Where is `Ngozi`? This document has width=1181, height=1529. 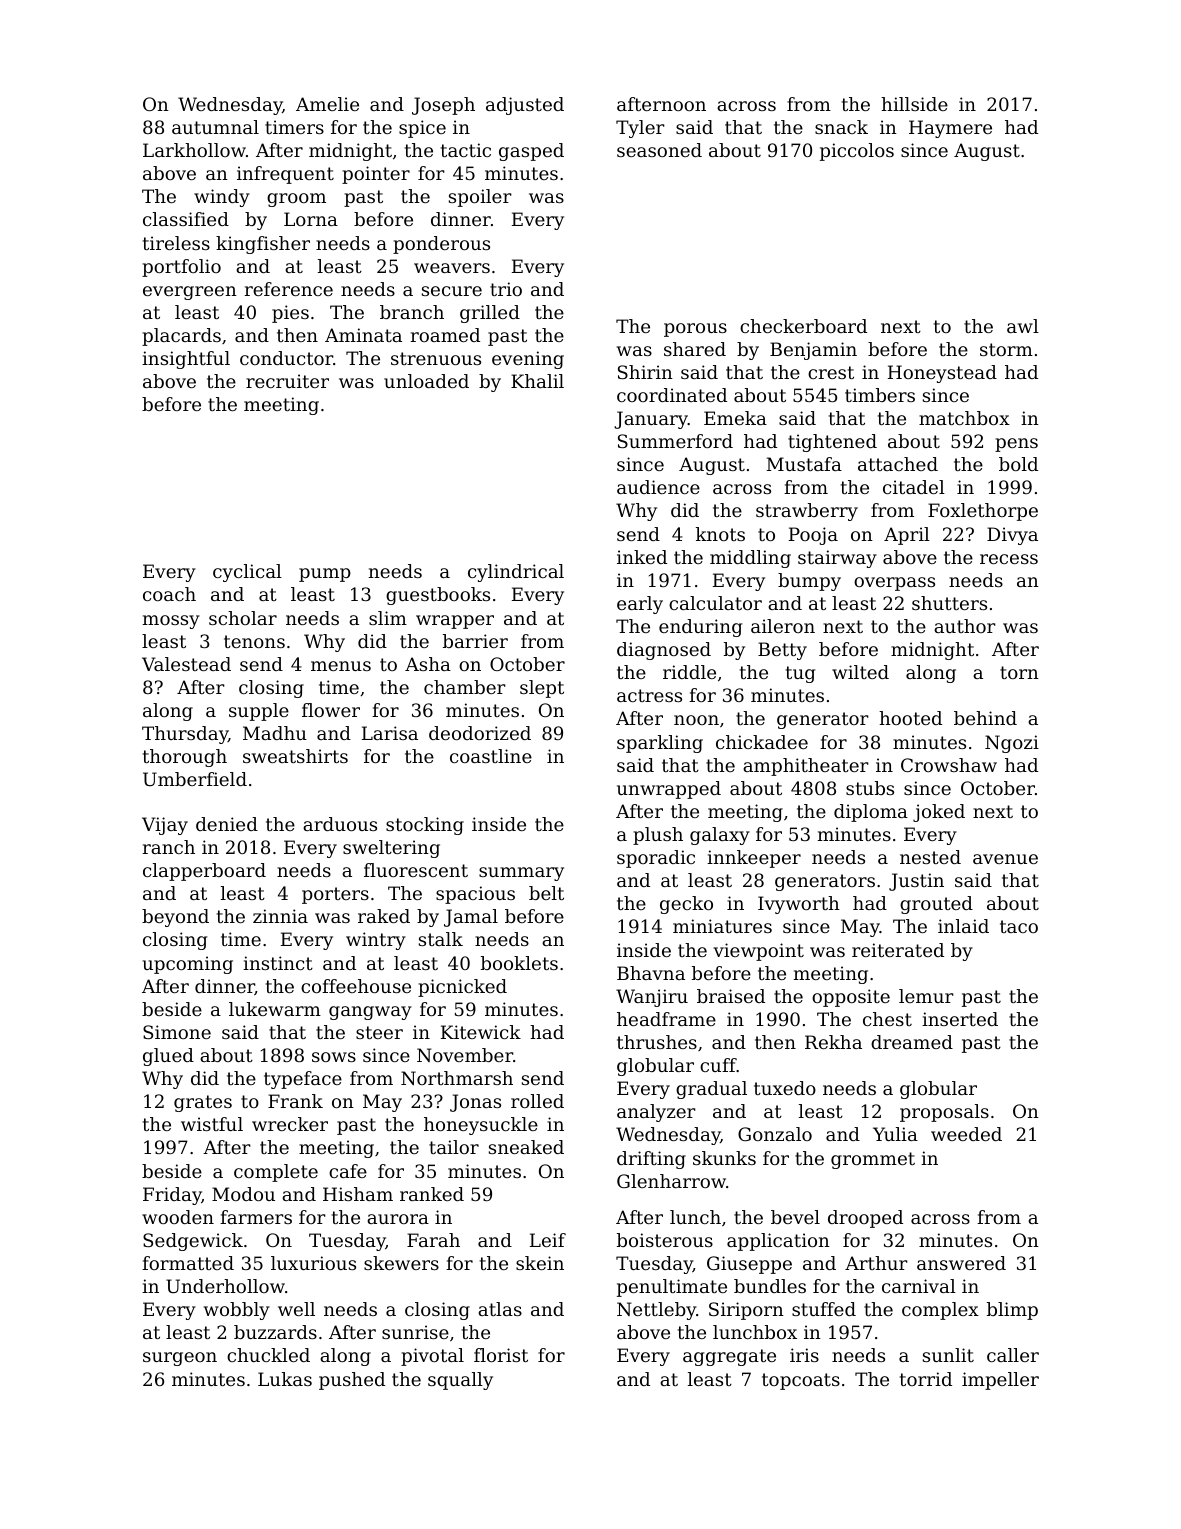
Ngozi is located at coordinates (1012, 744).
